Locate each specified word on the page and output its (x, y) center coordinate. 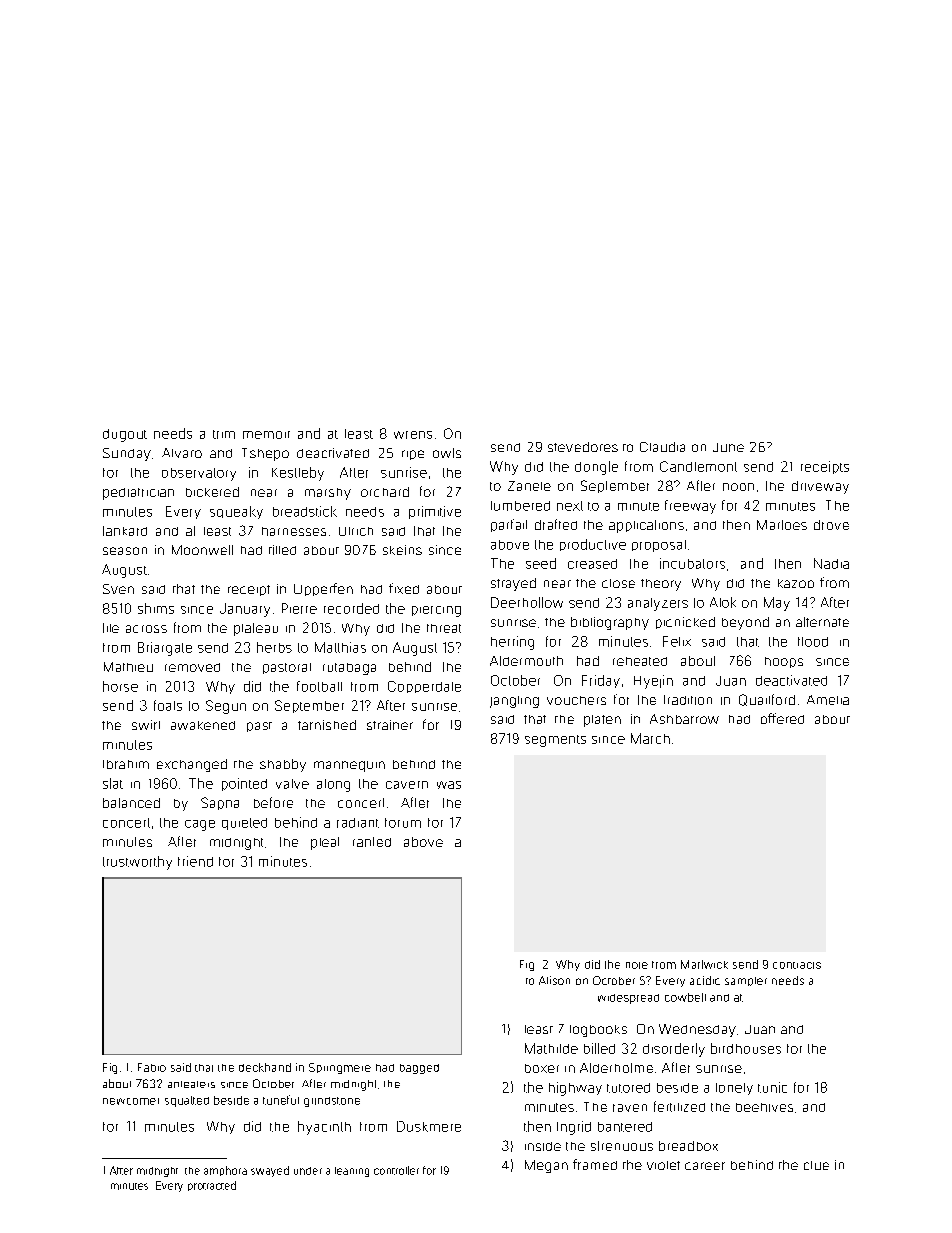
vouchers (576, 700)
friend (195, 861)
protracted (212, 1186)
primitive (435, 512)
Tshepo (265, 454)
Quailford (767, 700)
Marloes (782, 525)
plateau (256, 629)
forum (403, 823)
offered (782, 718)
